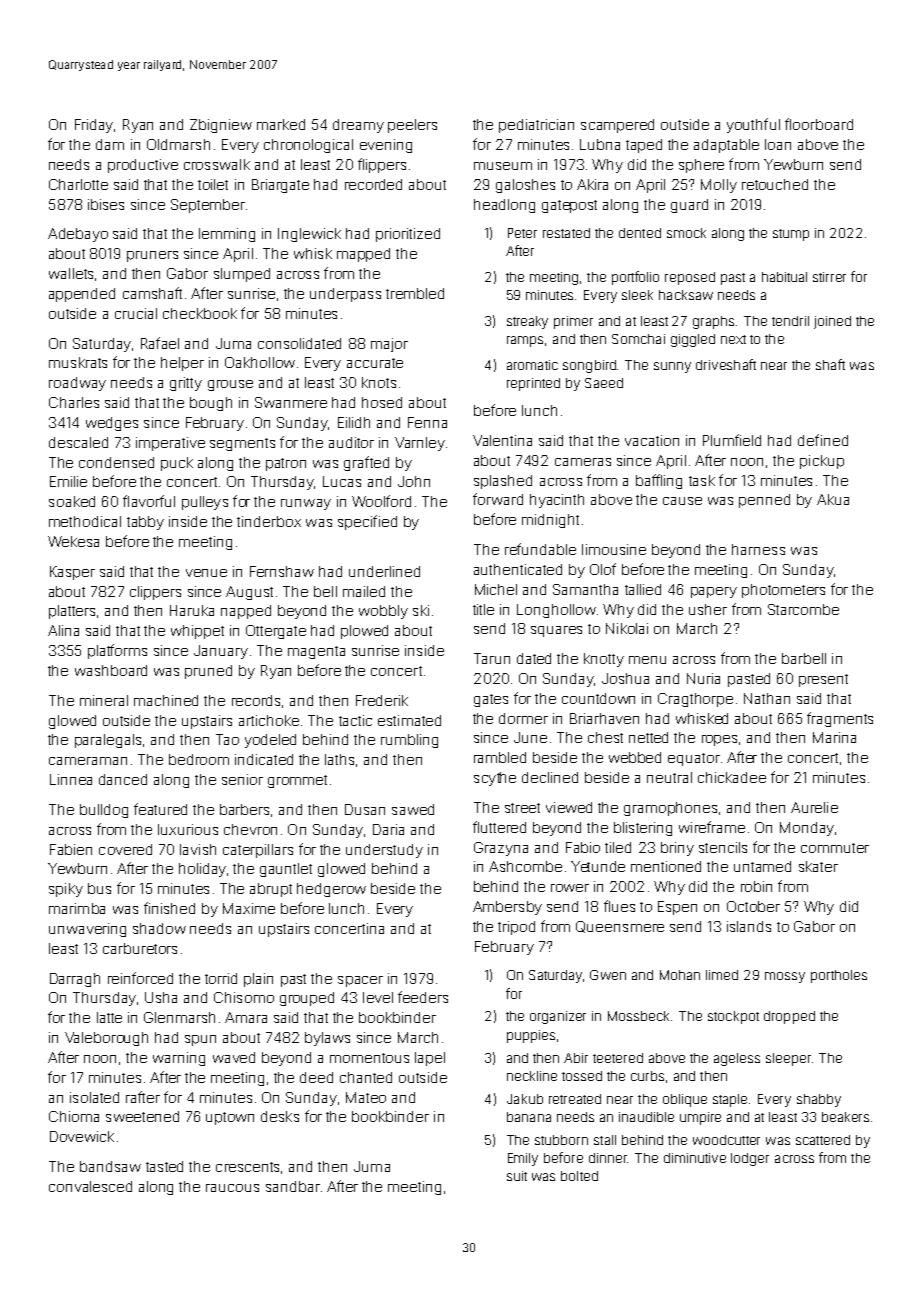 The image size is (924, 1308). Describe the element at coordinates (803, 609) in the screenshot. I see `Starcombe` at that location.
